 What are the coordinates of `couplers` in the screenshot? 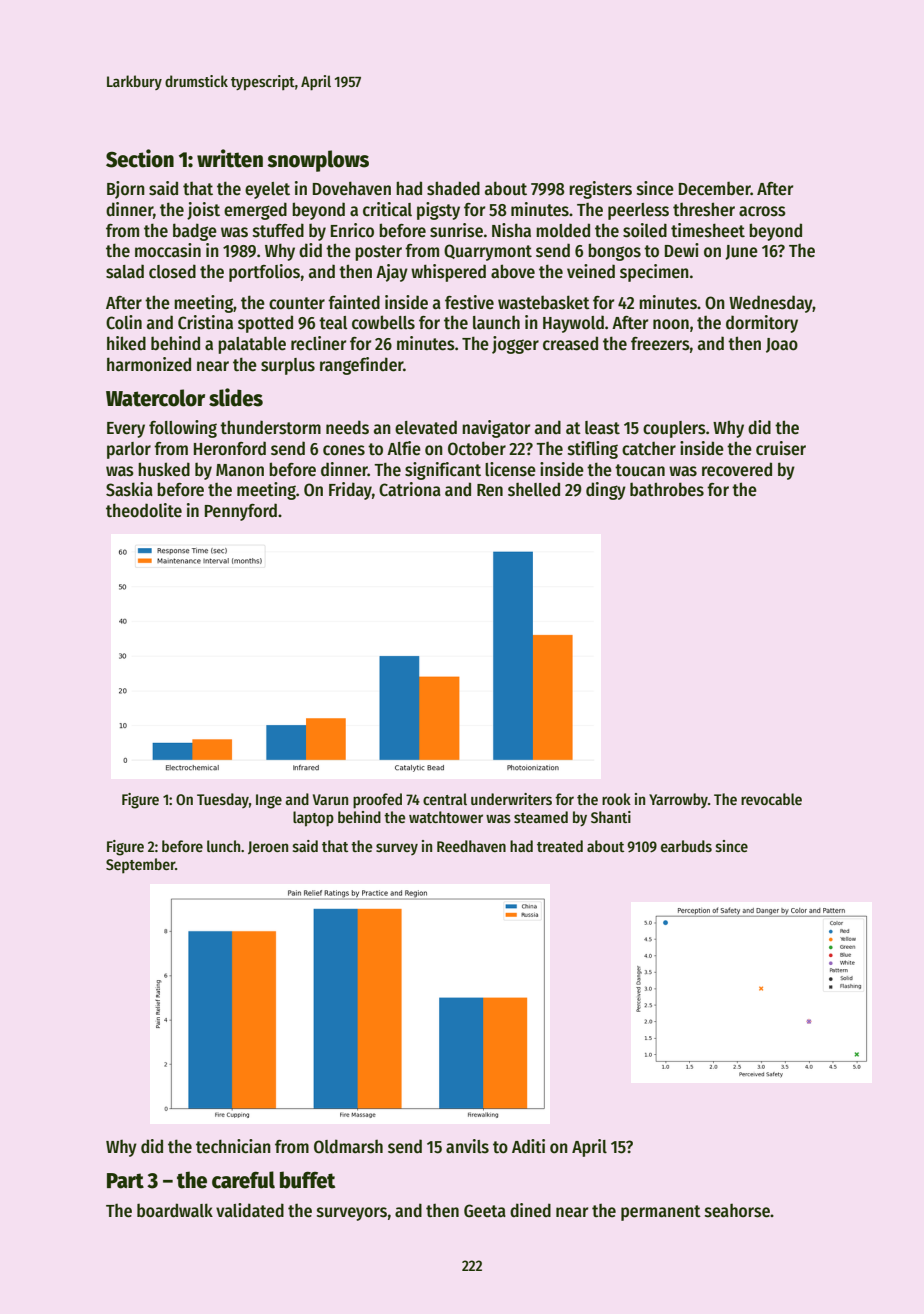 It's located at (674, 429).
